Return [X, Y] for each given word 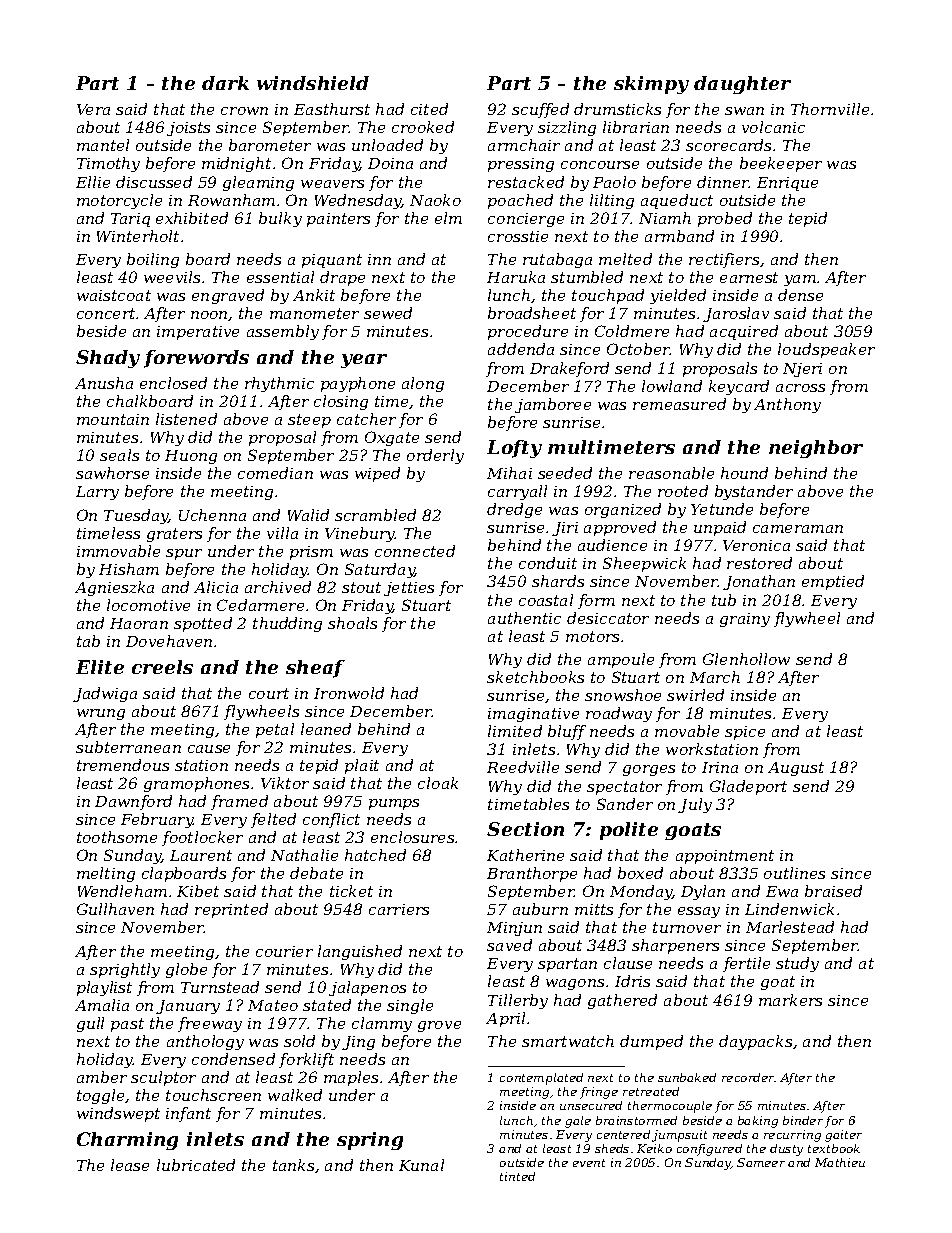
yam [800, 280]
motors [592, 636]
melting [106, 874]
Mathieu [840, 1162]
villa [282, 533]
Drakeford [569, 369]
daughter [742, 85]
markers [790, 1000]
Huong [191, 457]
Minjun [514, 929]
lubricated [196, 1165]
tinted [517, 1176]
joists [188, 129]
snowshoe [623, 695]
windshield [313, 83]
